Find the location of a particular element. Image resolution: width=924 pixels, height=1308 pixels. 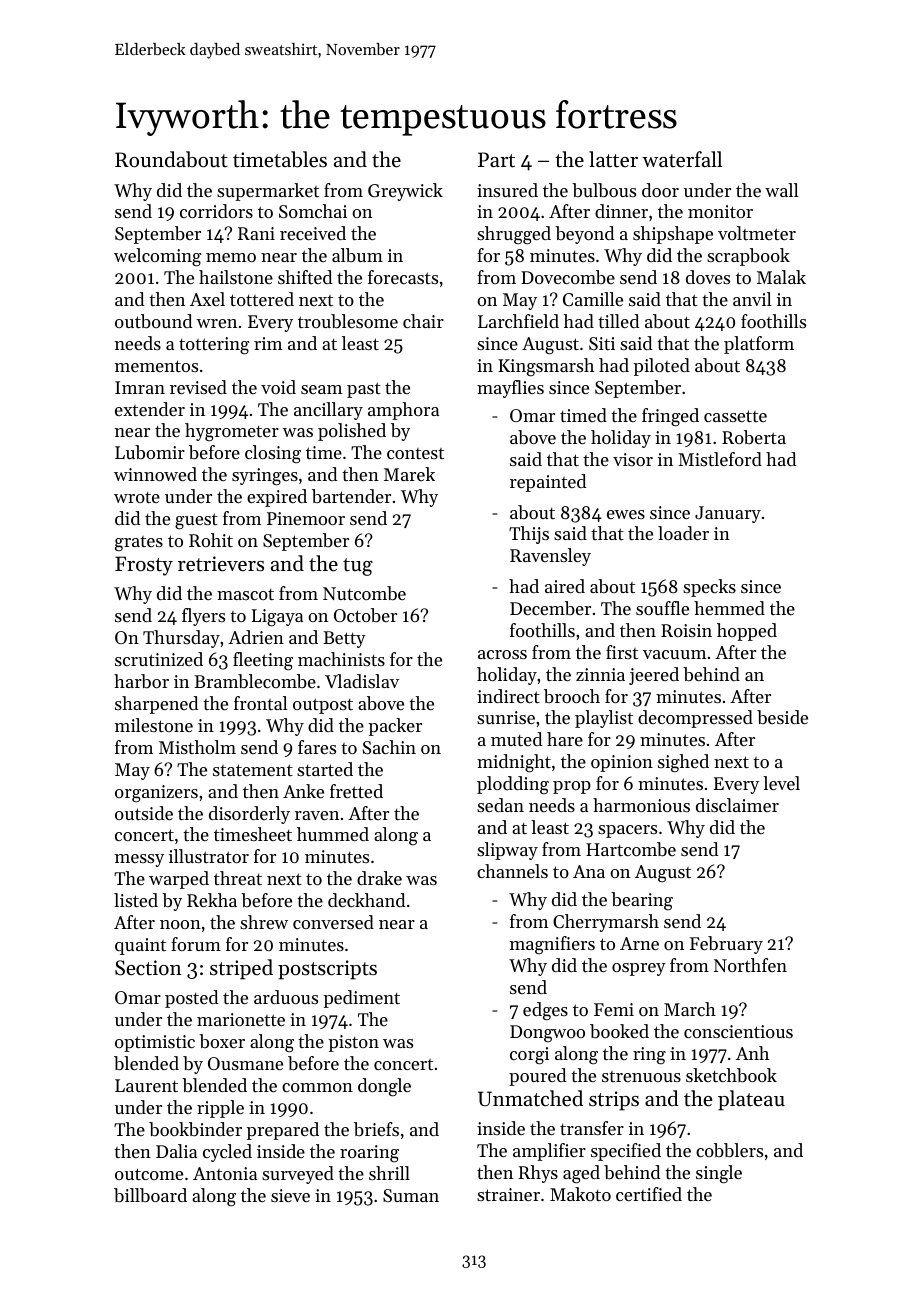

doves is located at coordinates (708, 277).
